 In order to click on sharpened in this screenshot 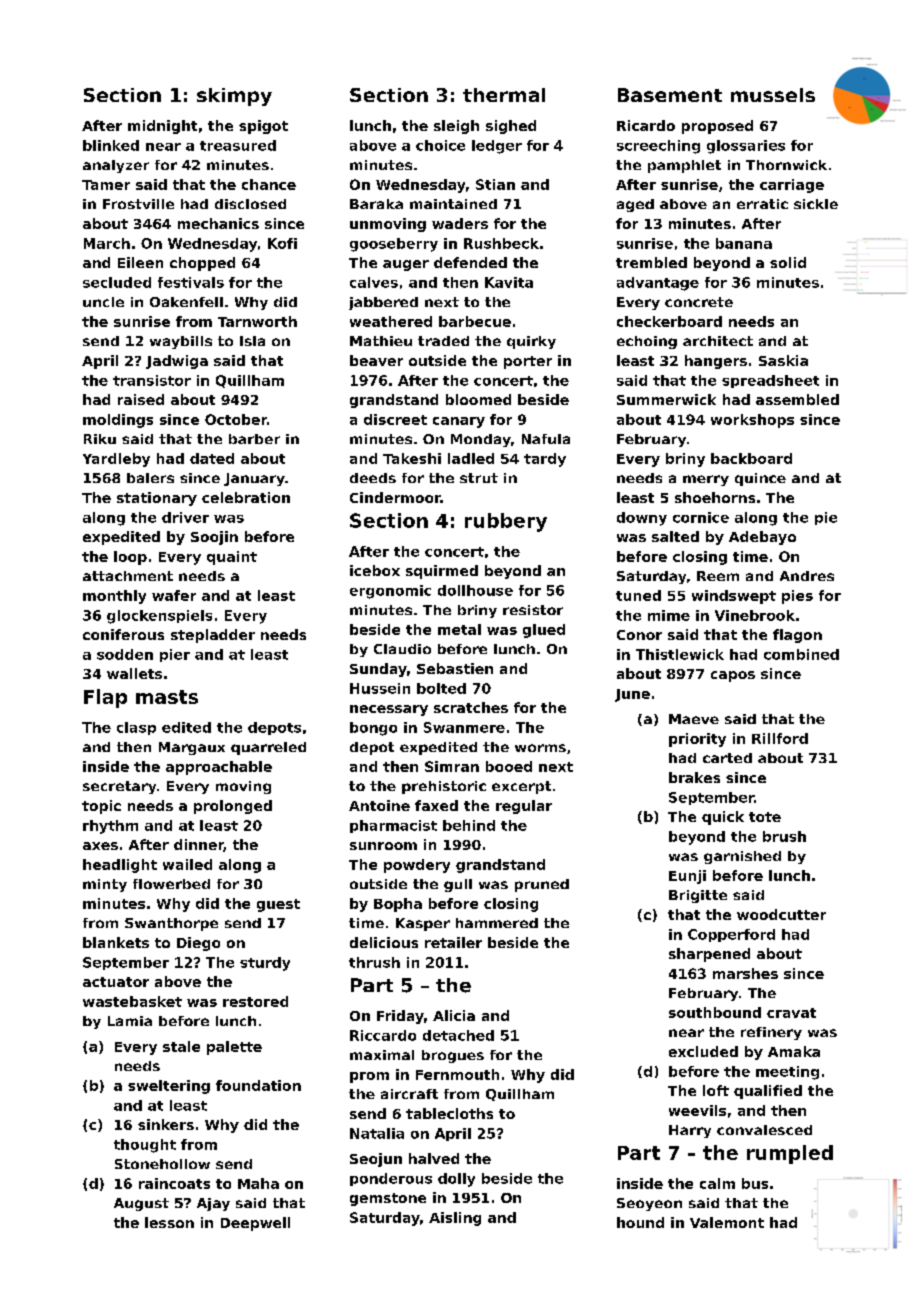, I will do `click(709, 955)`.
